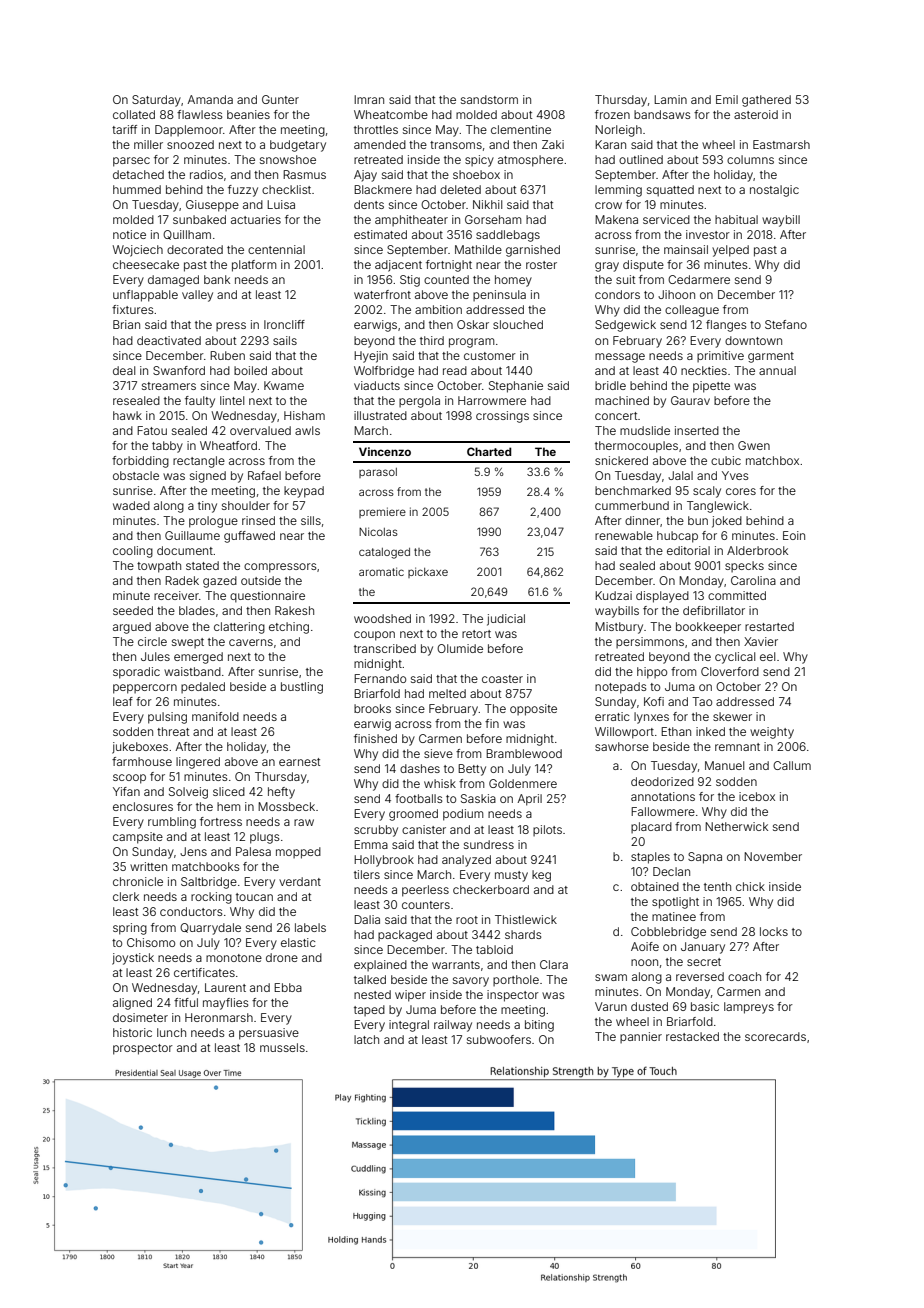  What do you see at coordinates (499, 1039) in the screenshot?
I see `subwoofers` at bounding box center [499, 1039].
